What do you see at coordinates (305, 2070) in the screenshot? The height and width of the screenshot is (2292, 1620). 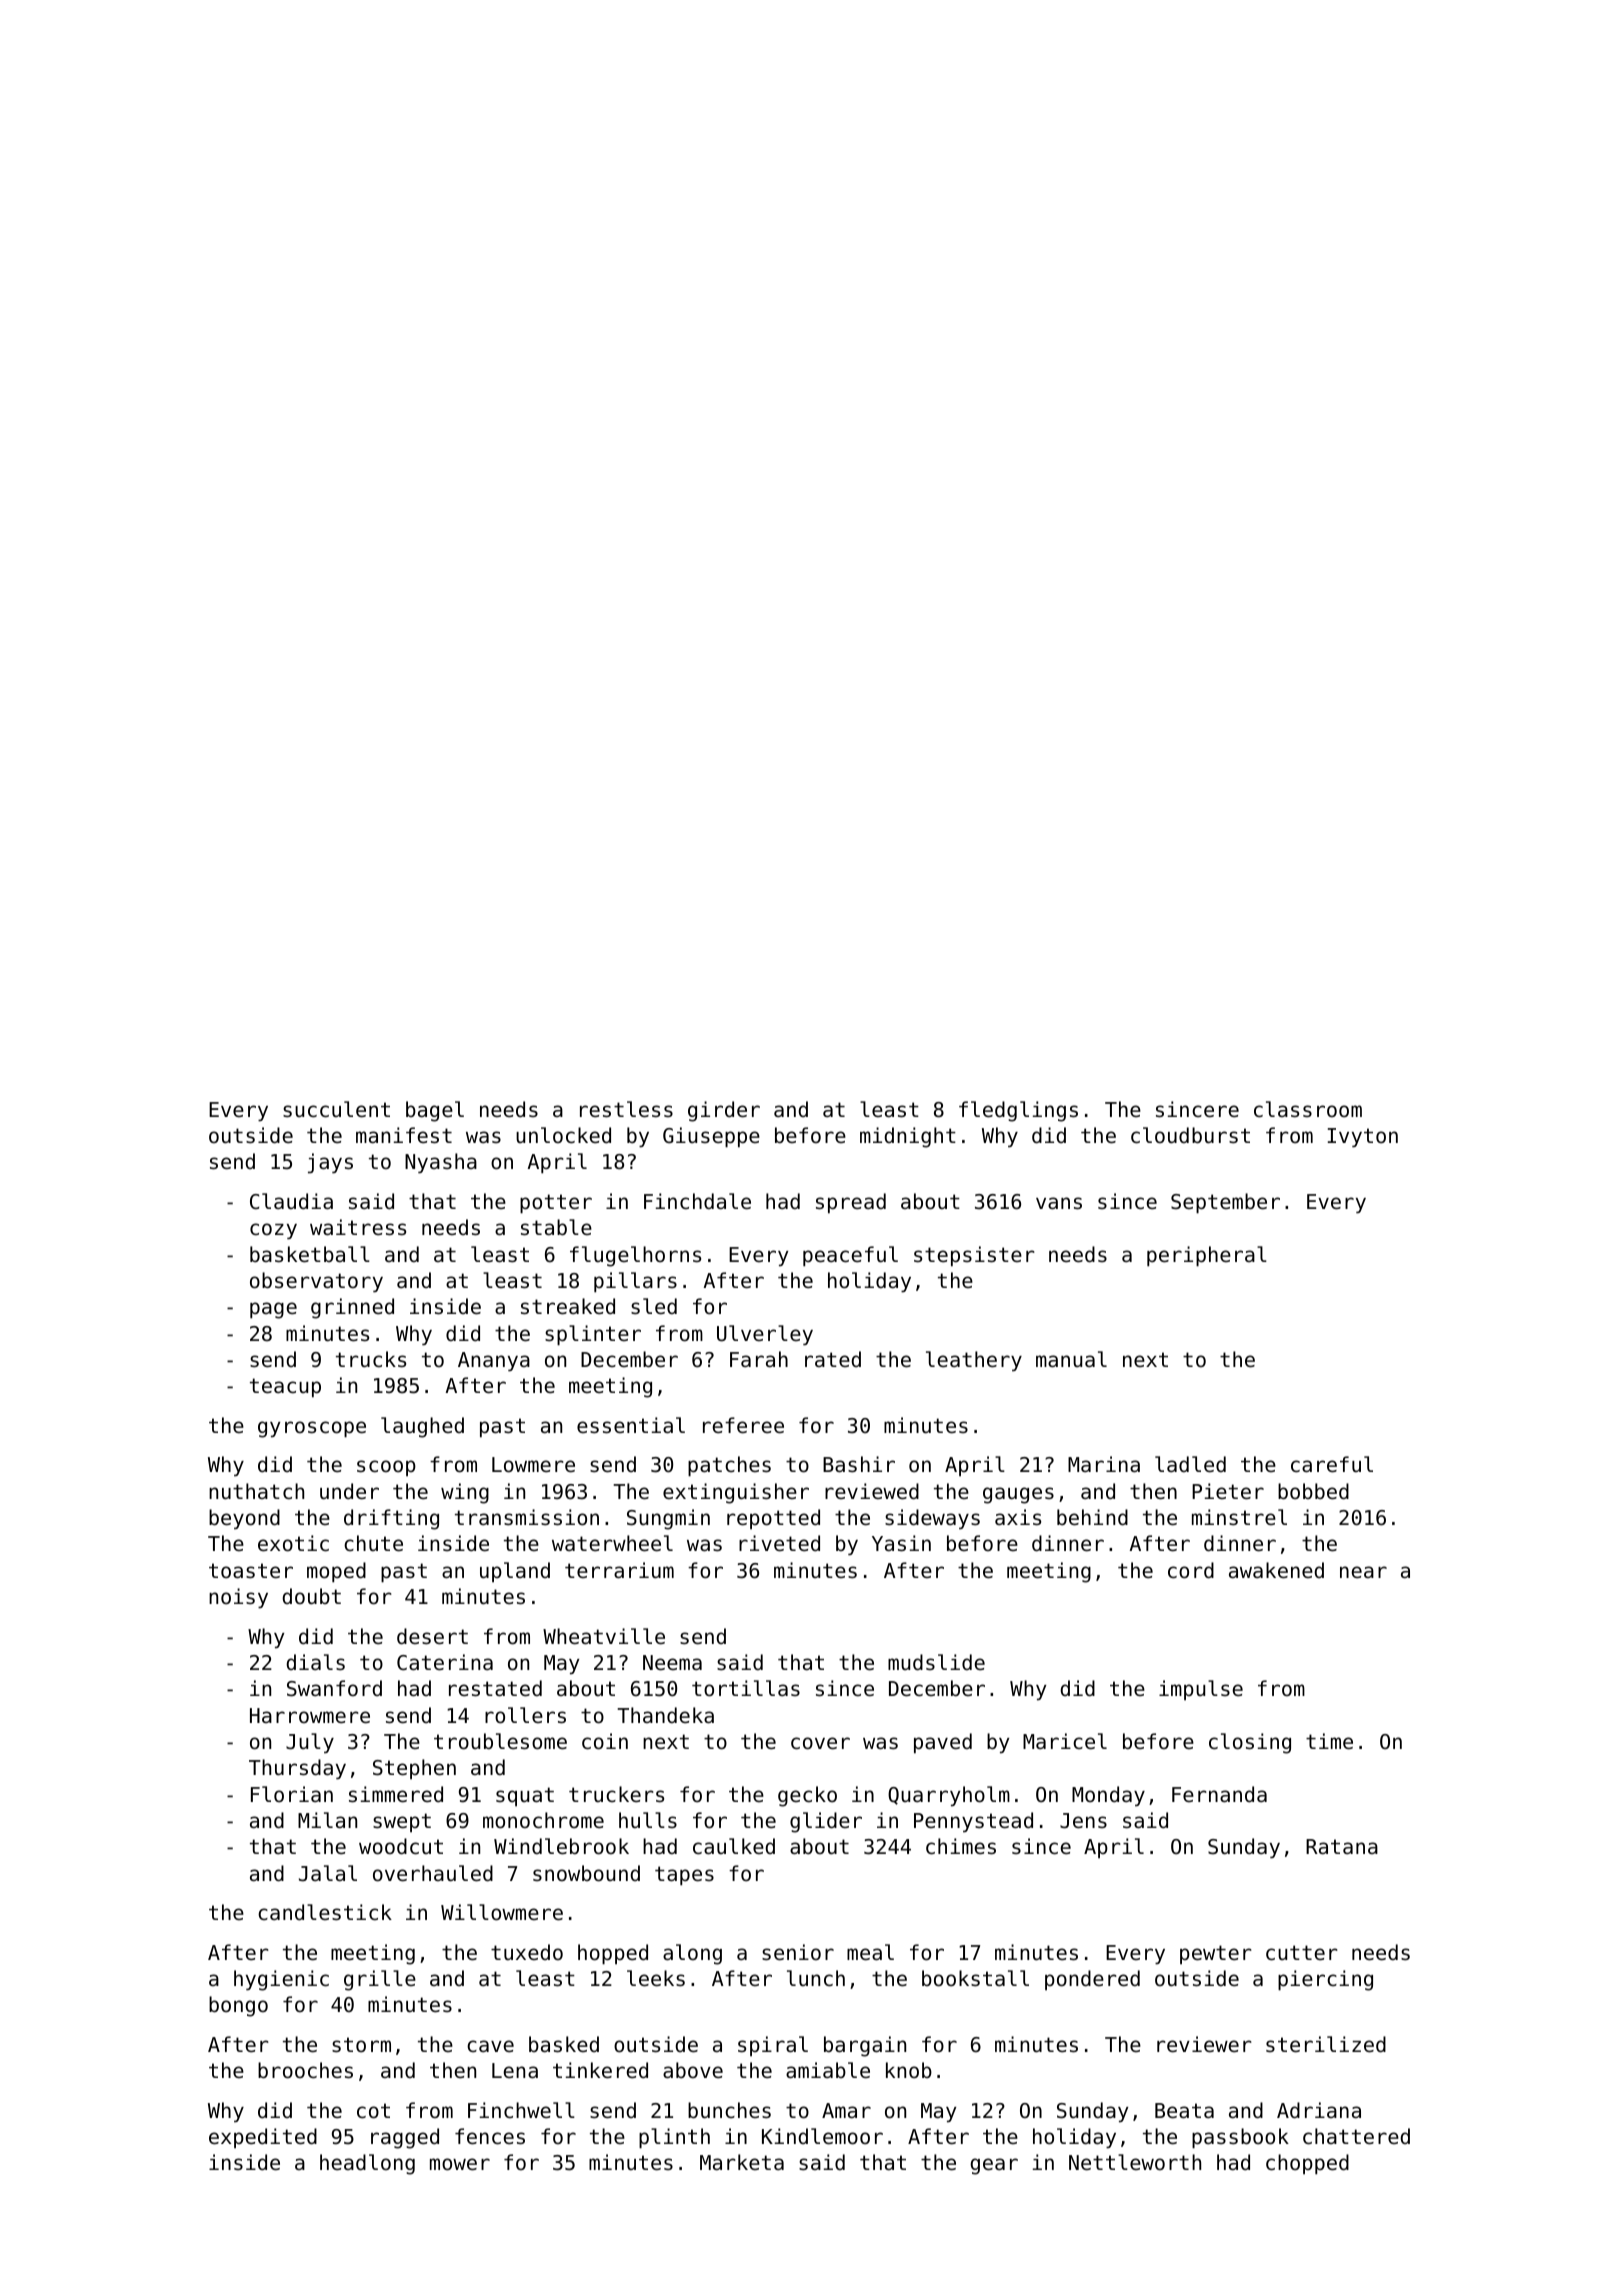 I see `brooches` at bounding box center [305, 2070].
